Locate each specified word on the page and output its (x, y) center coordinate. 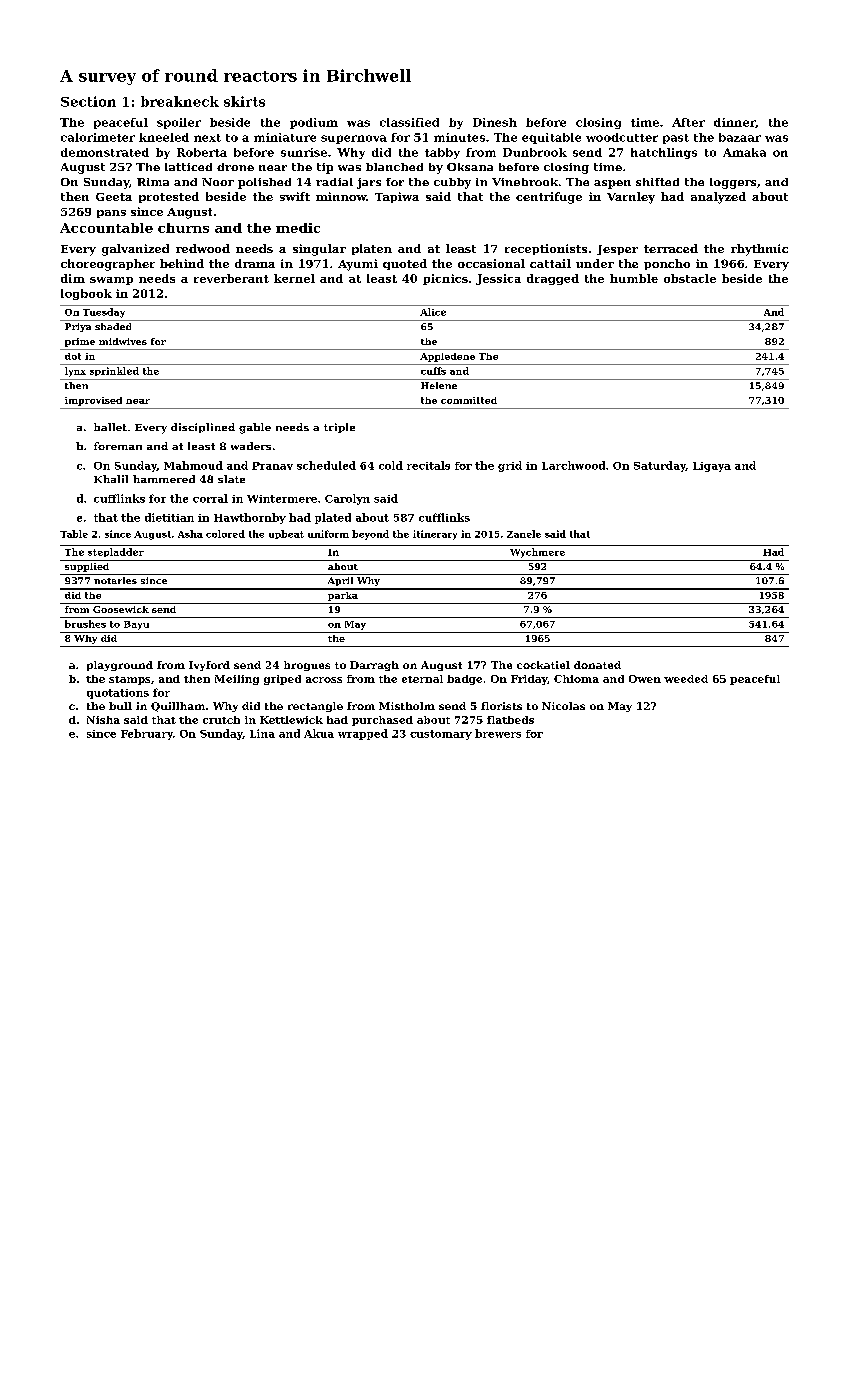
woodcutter (622, 137)
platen (372, 249)
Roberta (202, 152)
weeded (686, 679)
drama (255, 263)
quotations (118, 694)
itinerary (435, 535)
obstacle (690, 278)
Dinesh (495, 122)
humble (634, 278)
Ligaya (712, 467)
